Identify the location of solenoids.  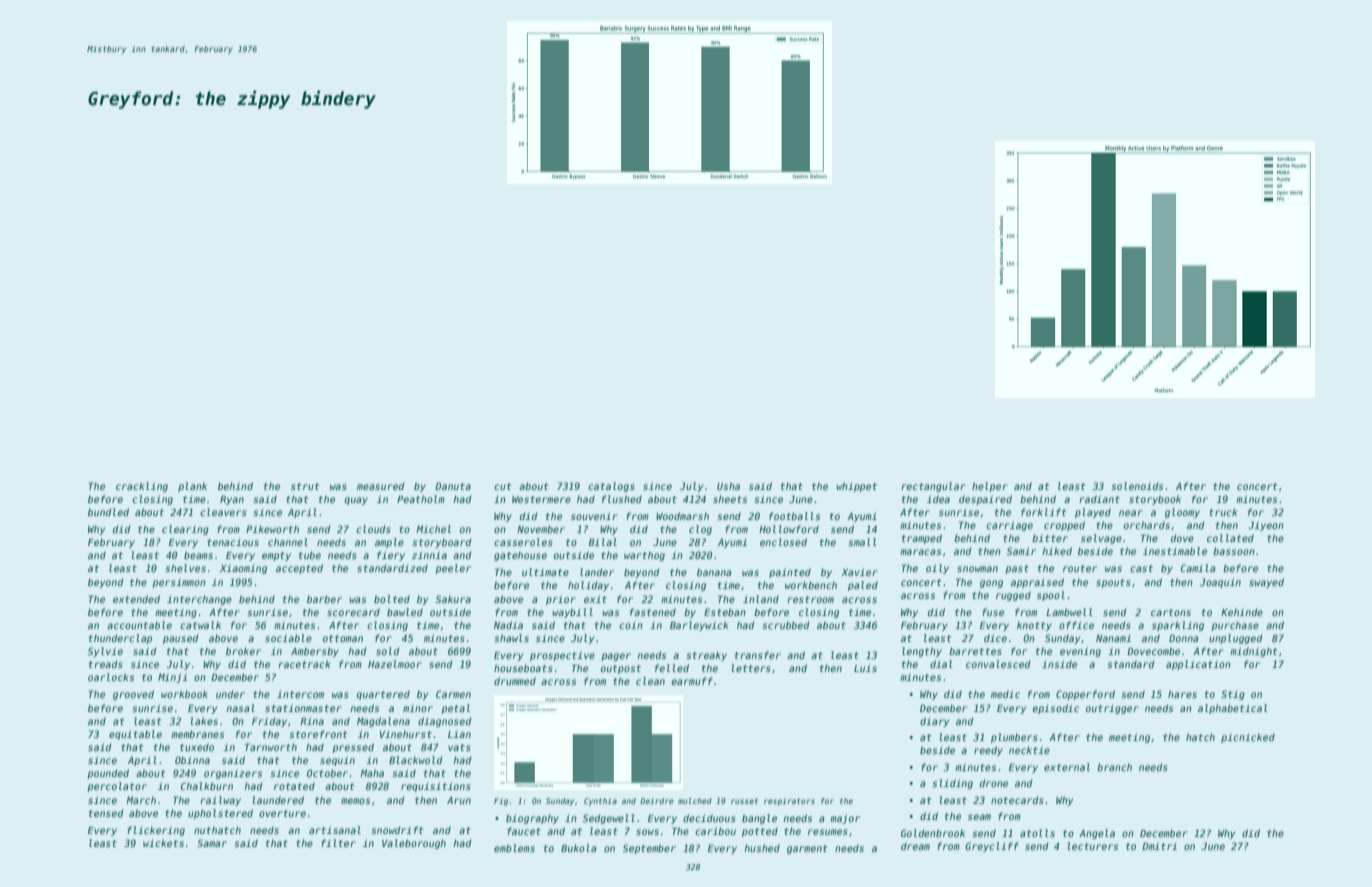
(1137, 486).
